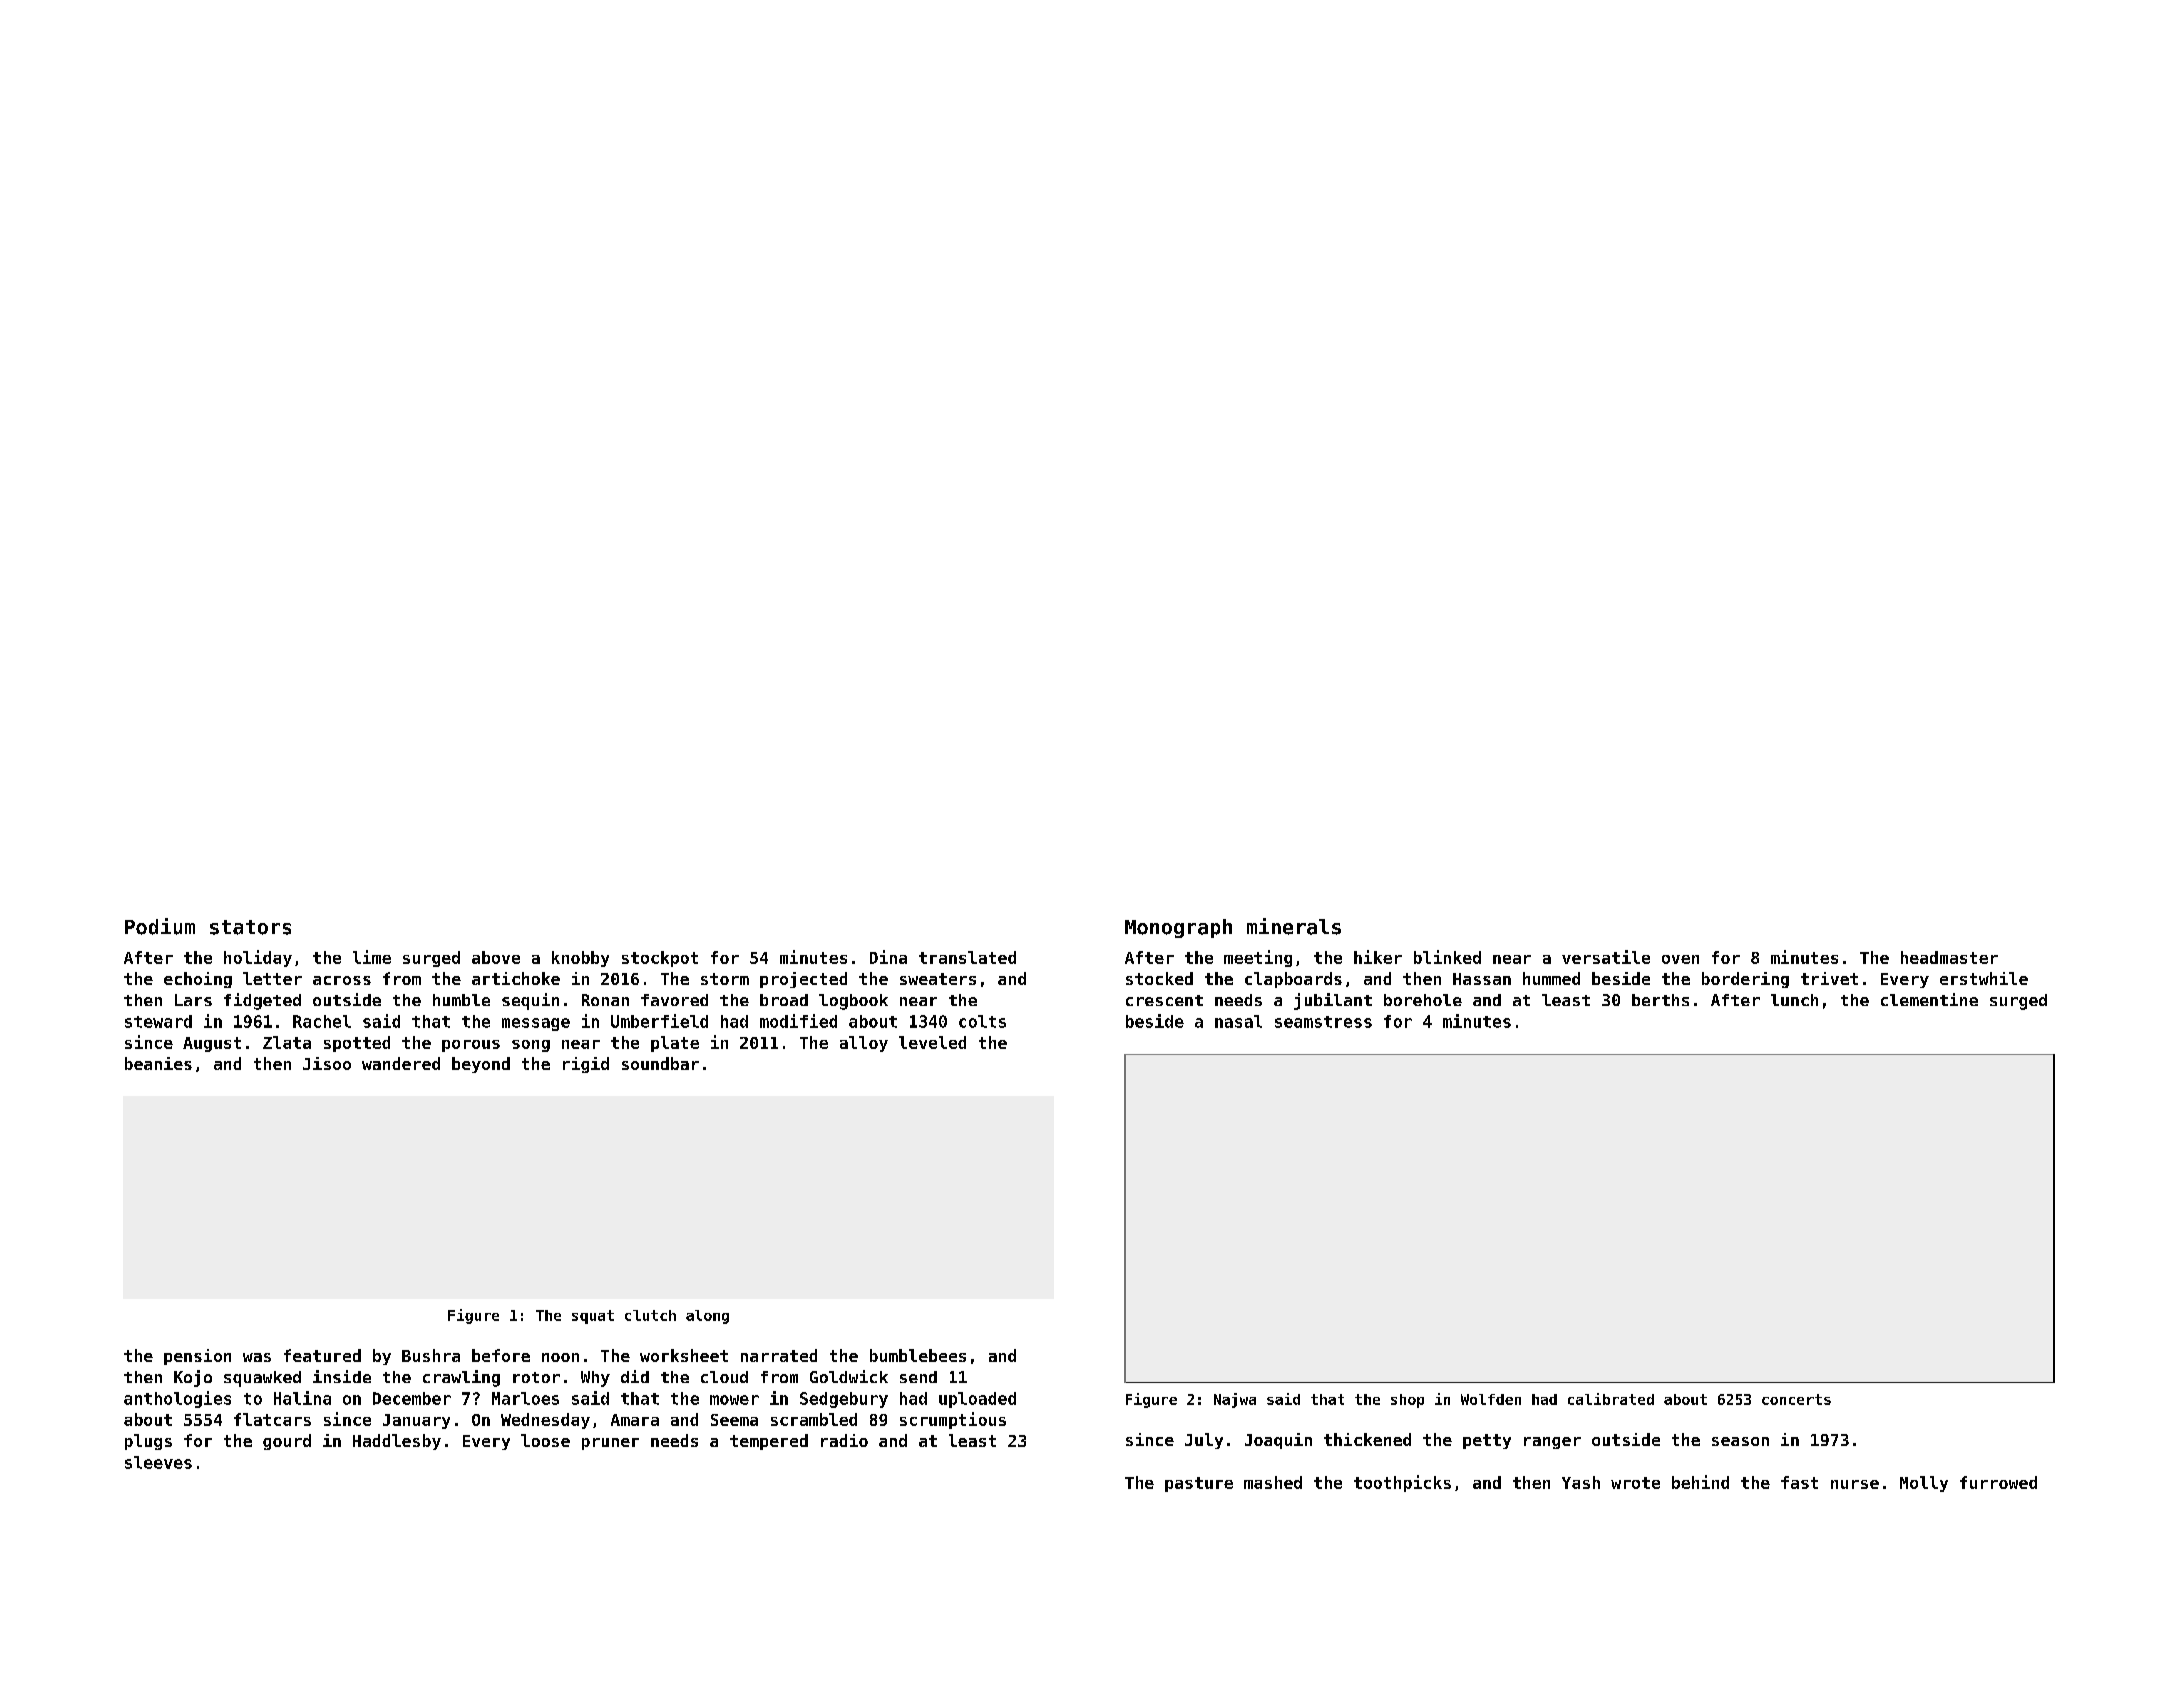 This image has width=2178, height=1683. What do you see at coordinates (1949, 957) in the image?
I see `headmaster` at bounding box center [1949, 957].
